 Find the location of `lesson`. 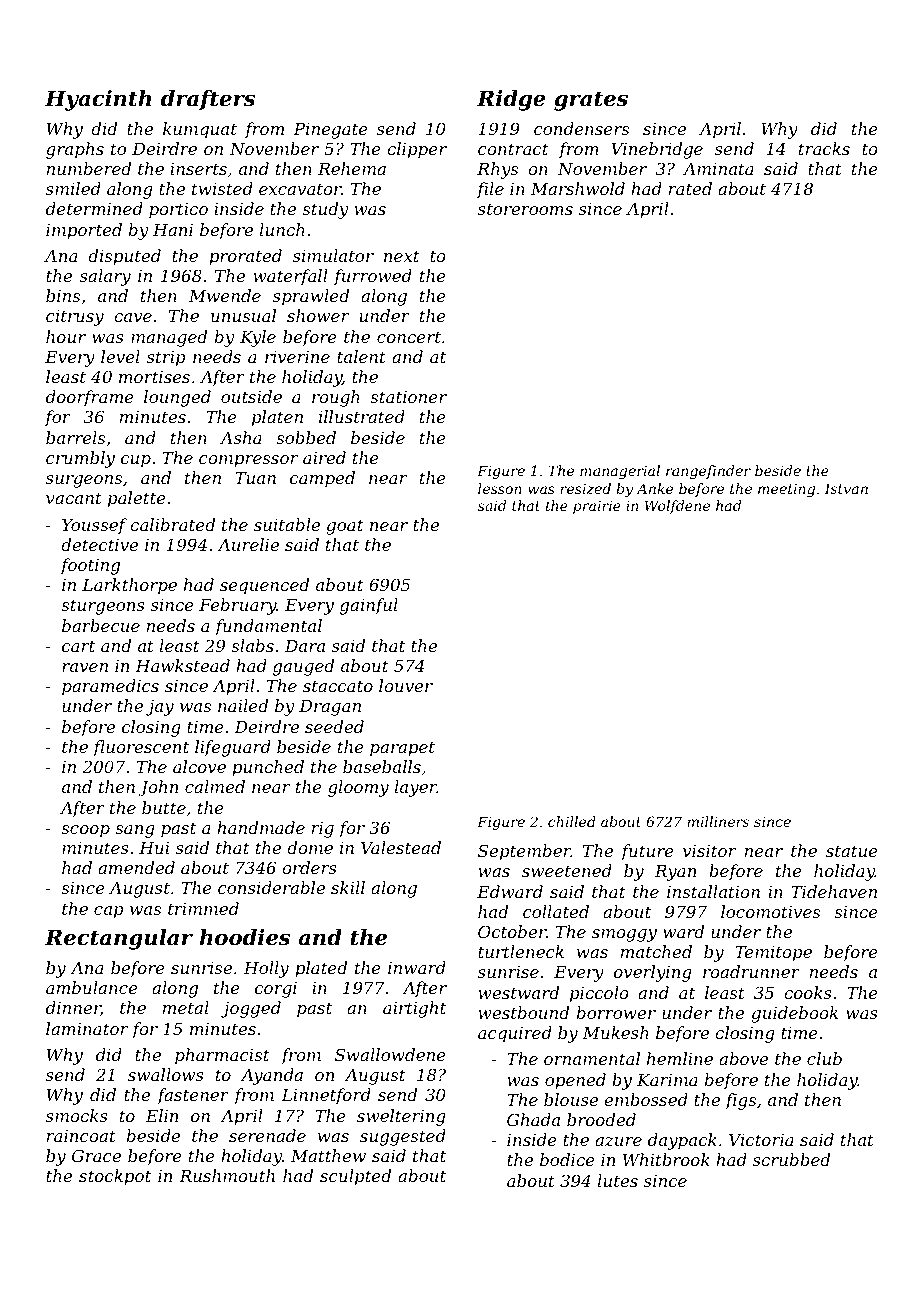

lesson is located at coordinates (500, 488).
